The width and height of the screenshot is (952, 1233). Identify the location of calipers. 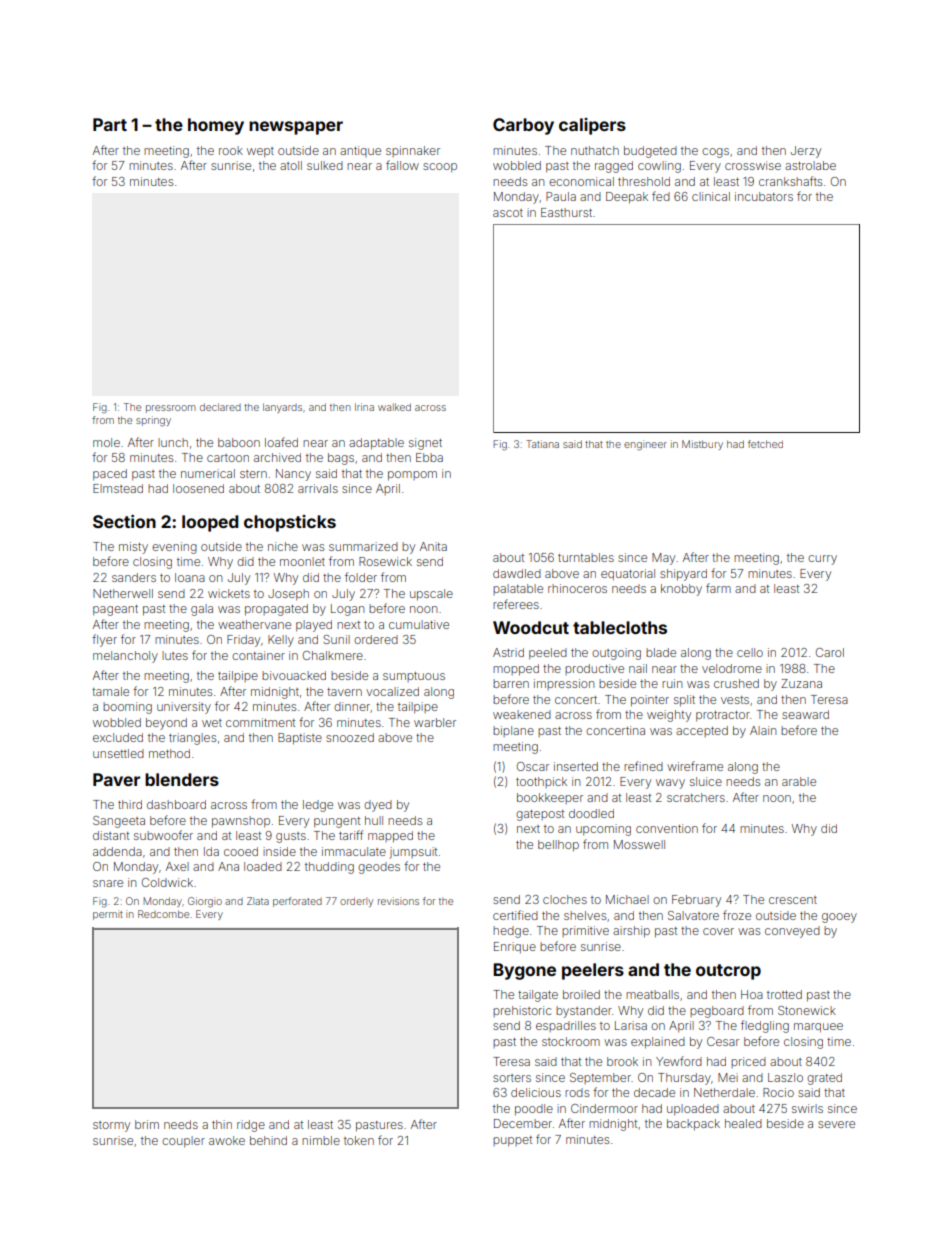
(592, 126).
